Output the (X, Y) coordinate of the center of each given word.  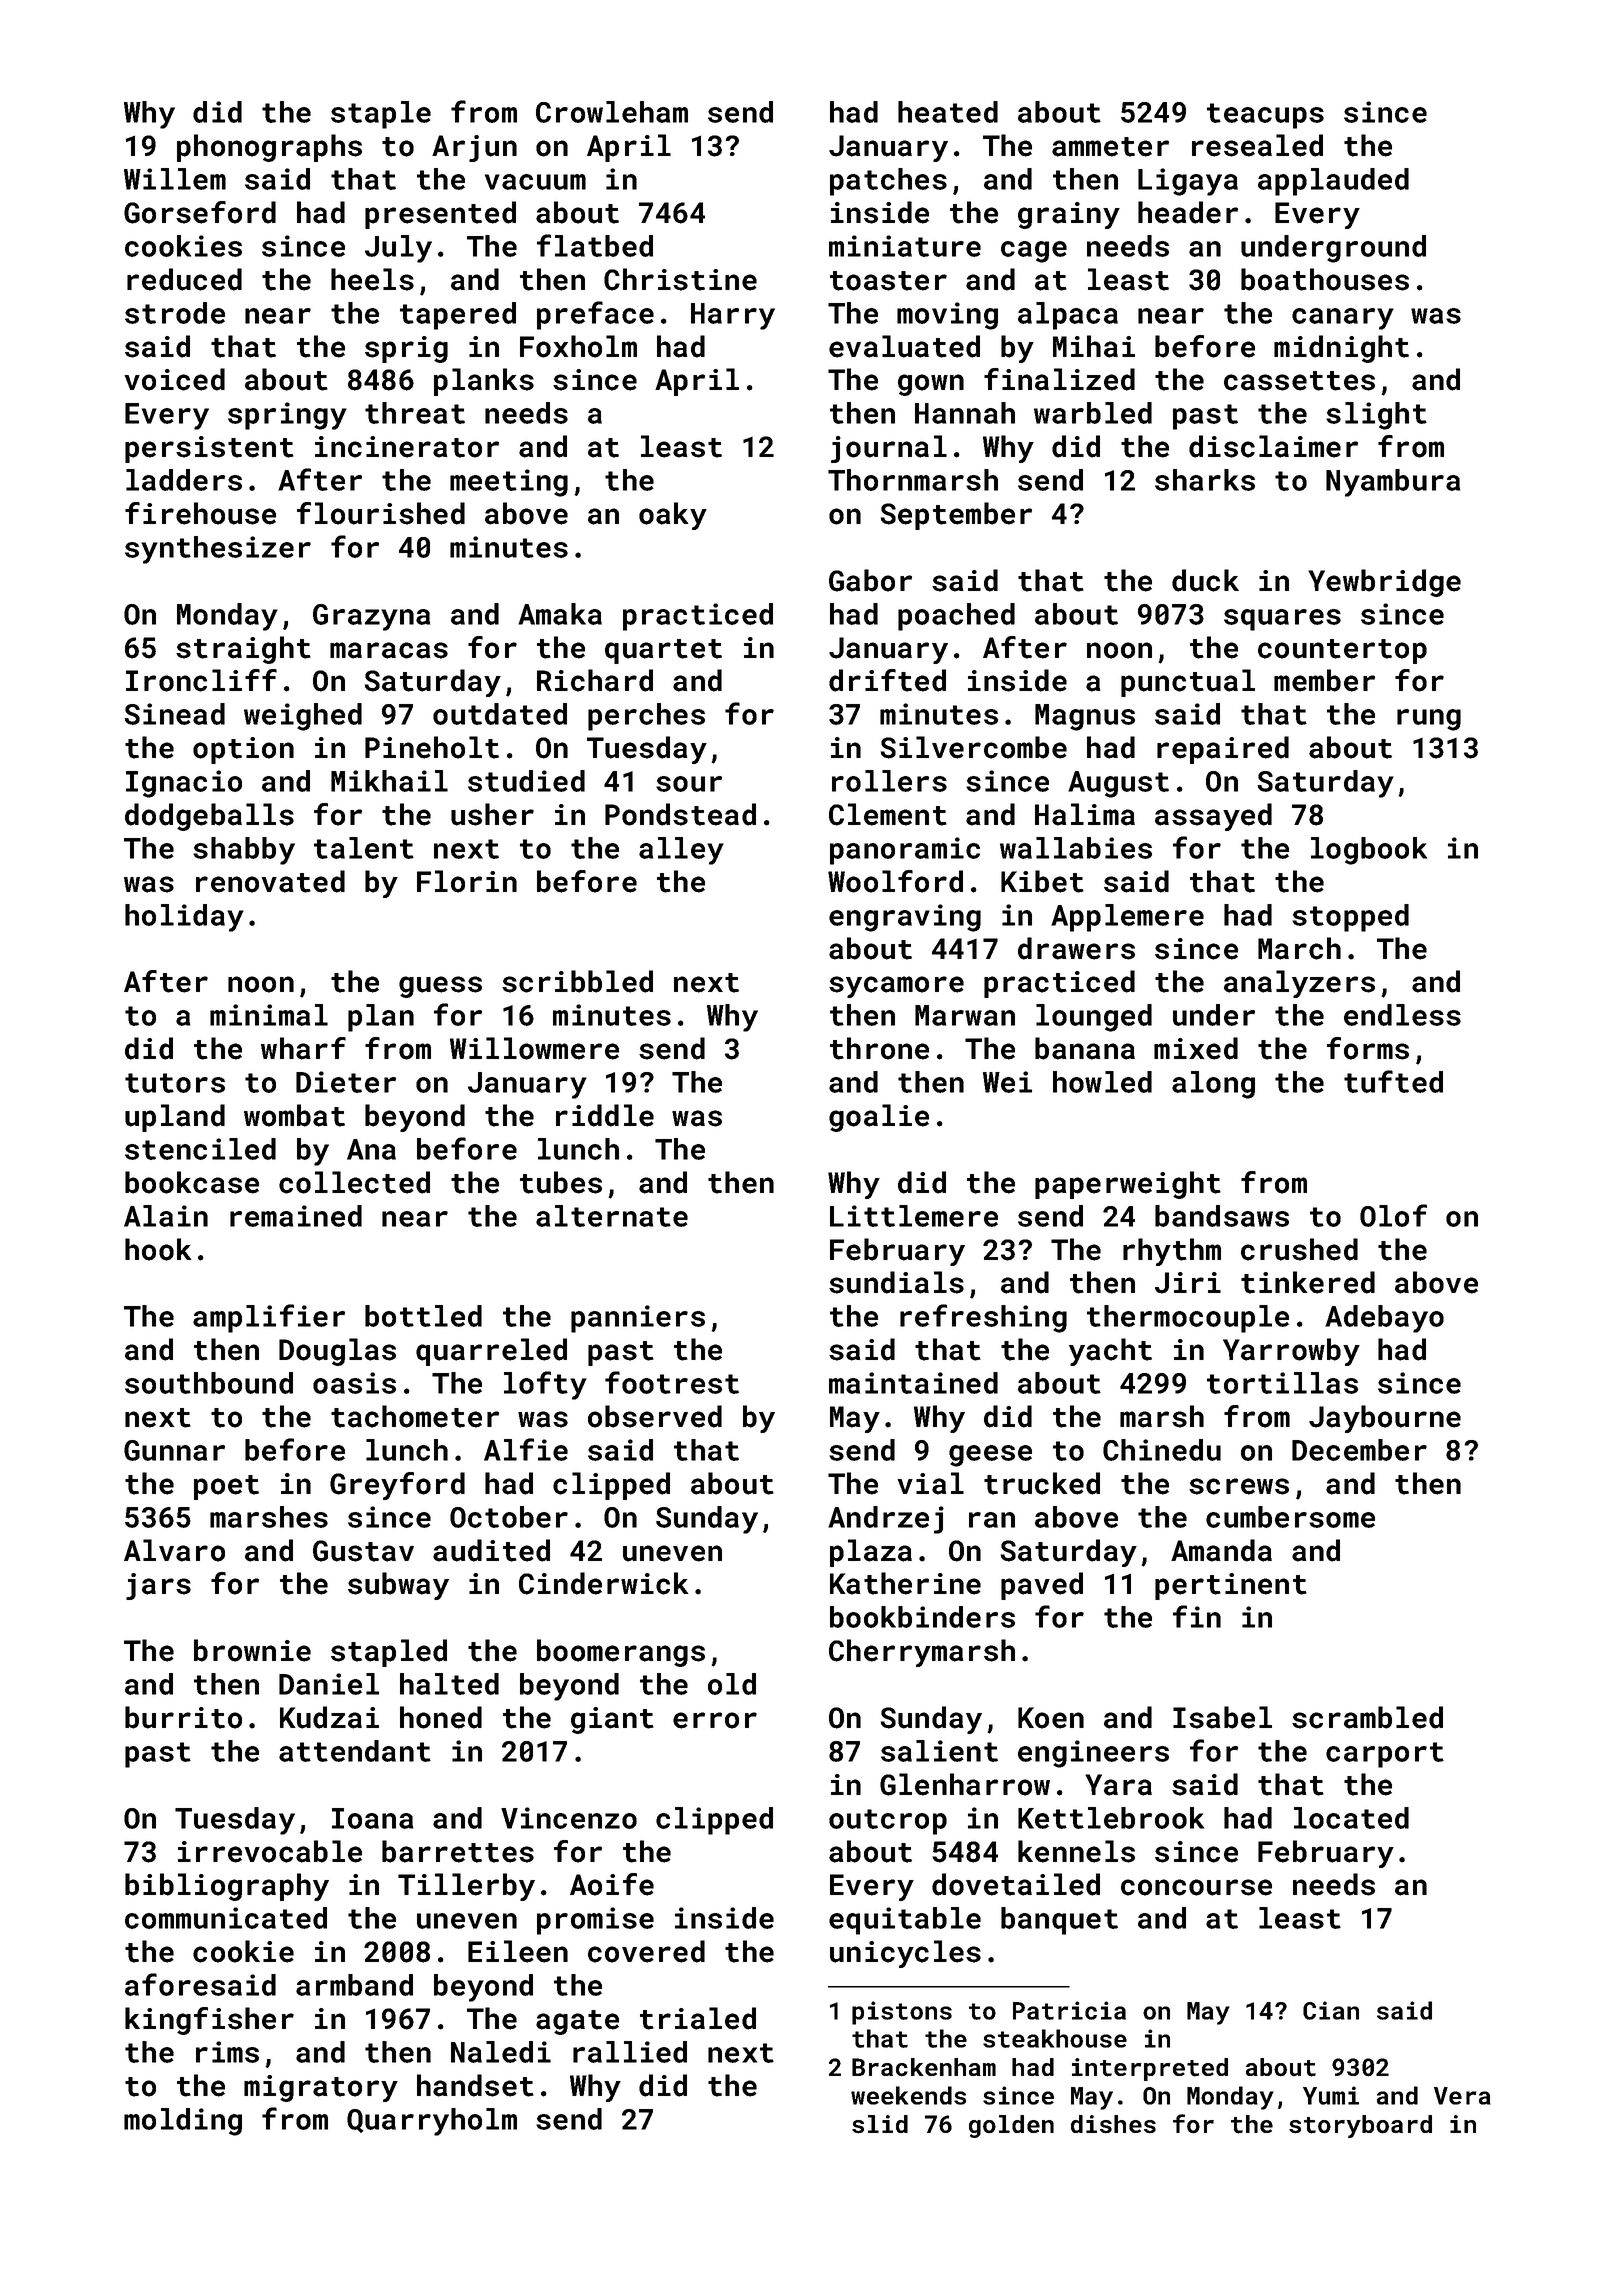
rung (1429, 720)
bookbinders (922, 1617)
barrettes (458, 1851)
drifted (887, 680)
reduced (184, 279)
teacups (1265, 116)
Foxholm (578, 346)
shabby (244, 851)
